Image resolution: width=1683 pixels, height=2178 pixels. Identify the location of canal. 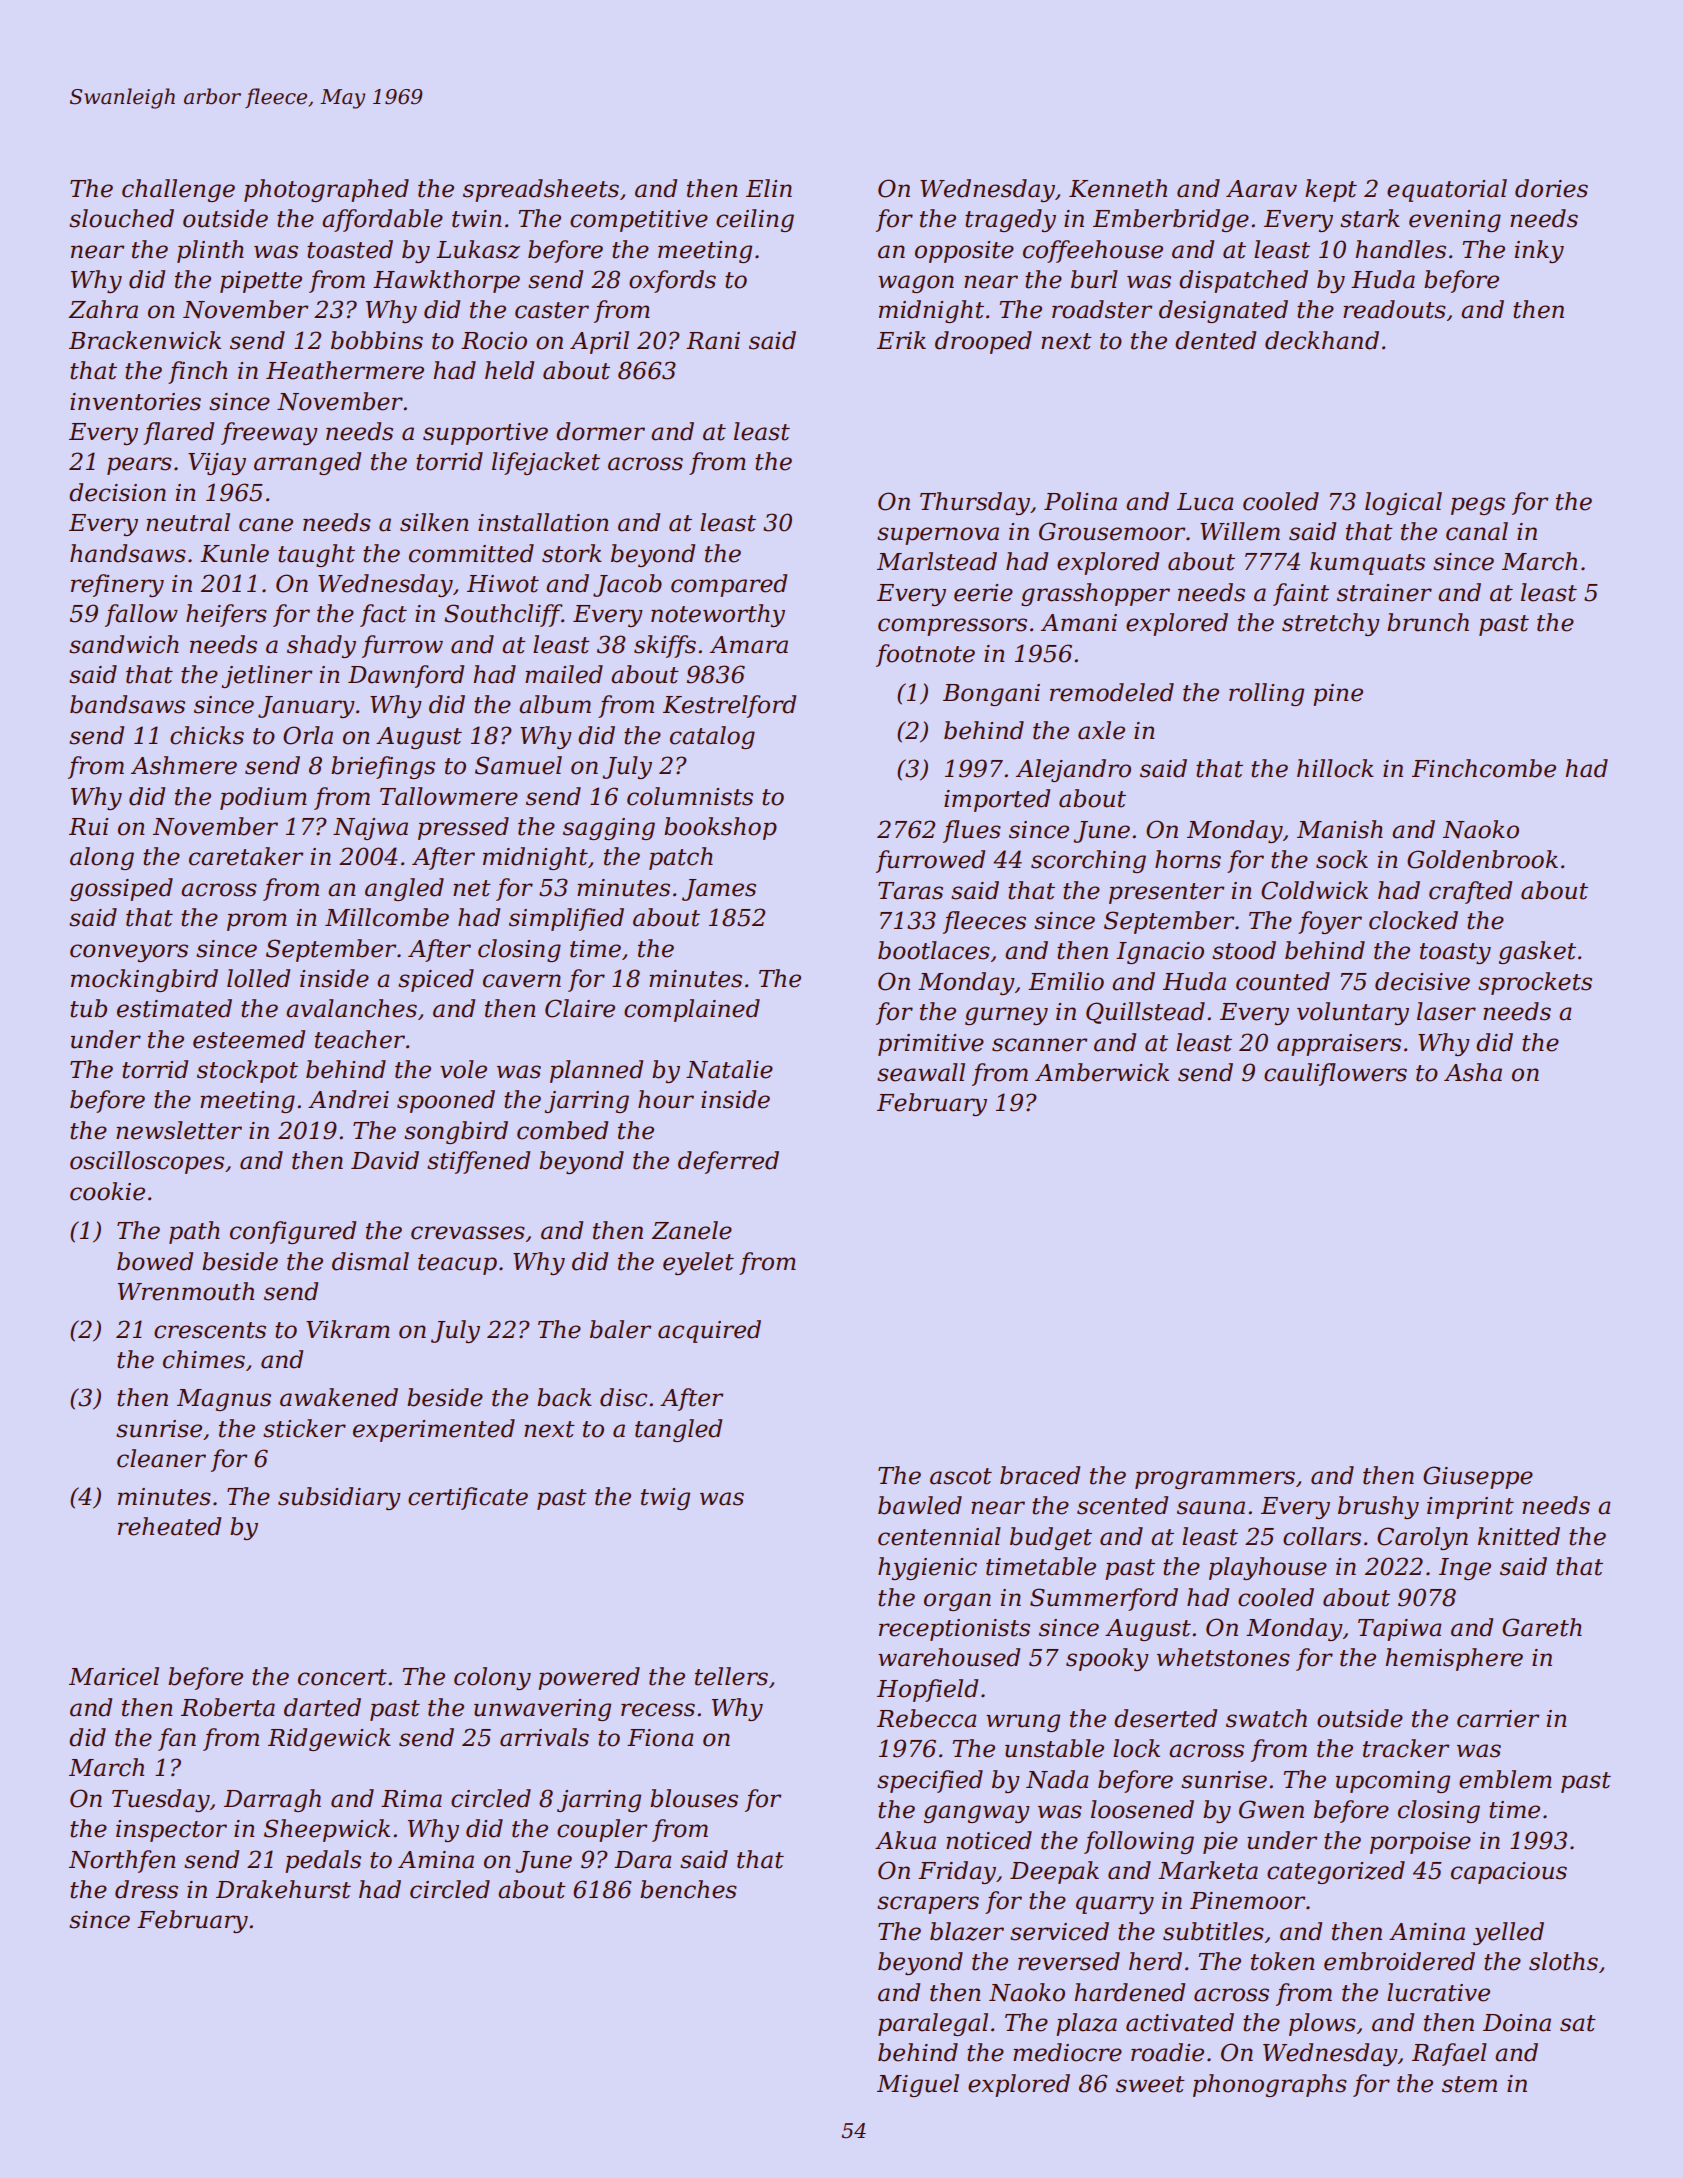
(1477, 531).
